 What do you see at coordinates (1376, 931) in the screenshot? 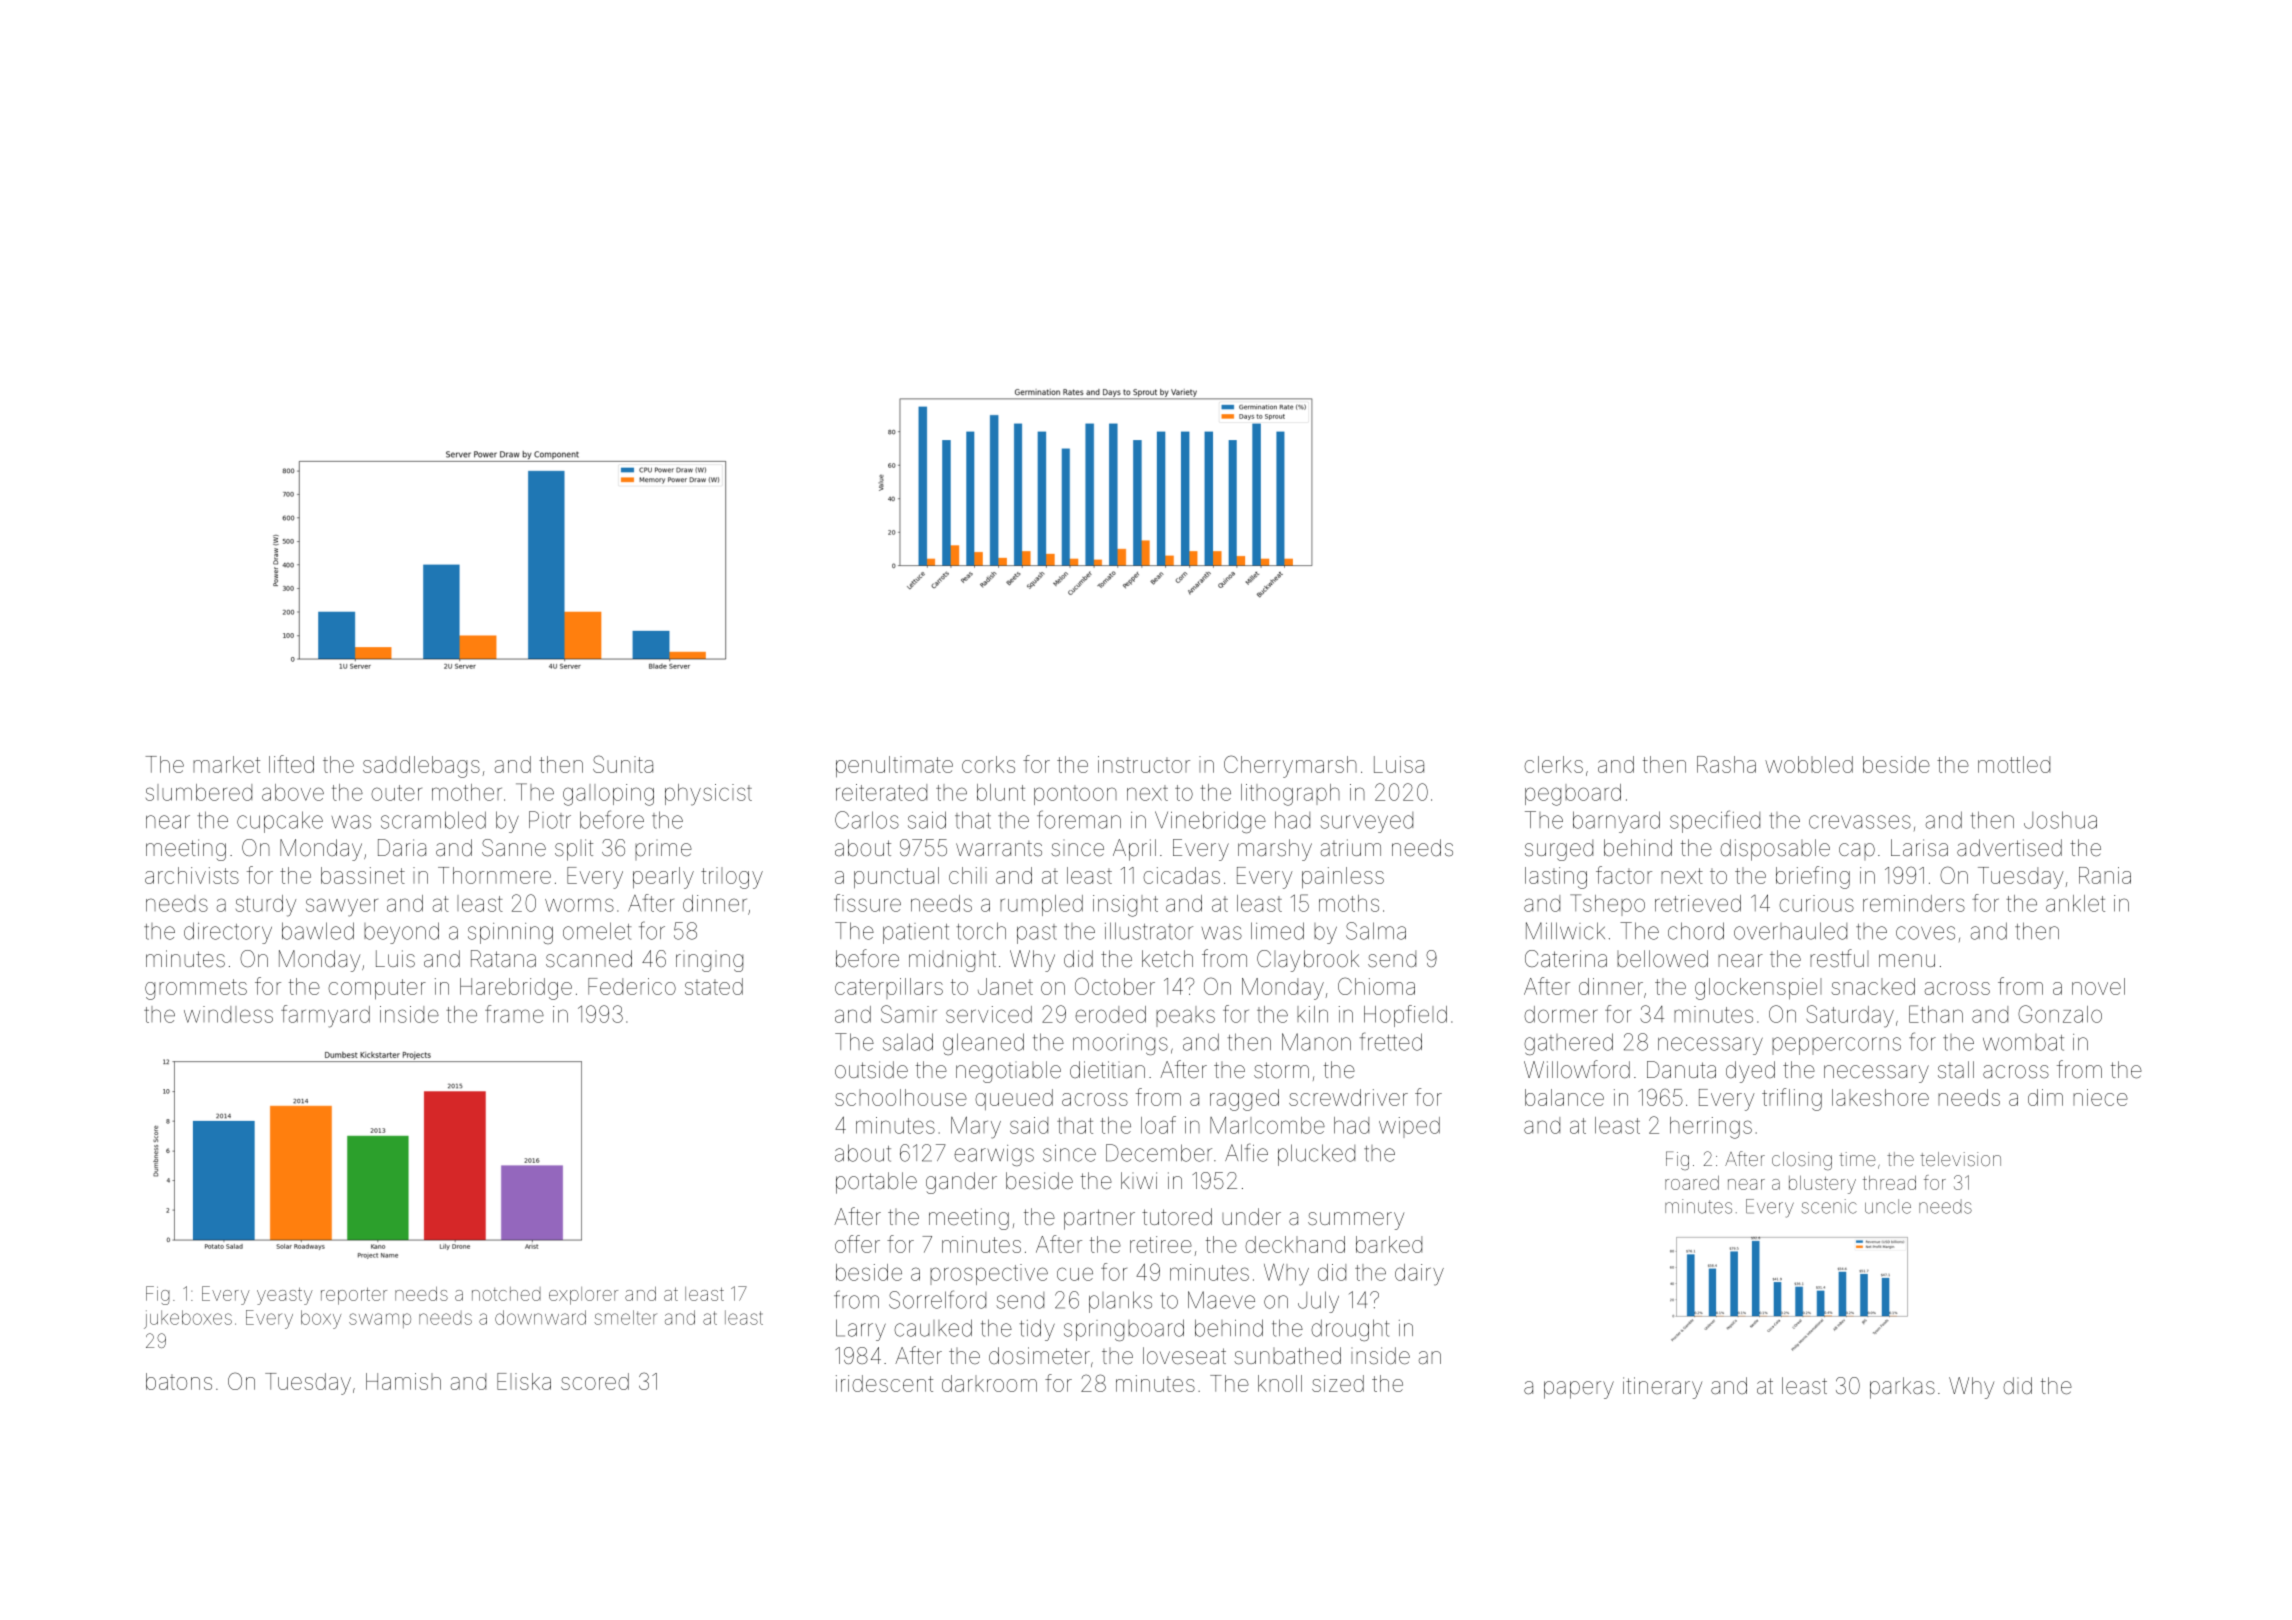
I see `Salma` at bounding box center [1376, 931].
